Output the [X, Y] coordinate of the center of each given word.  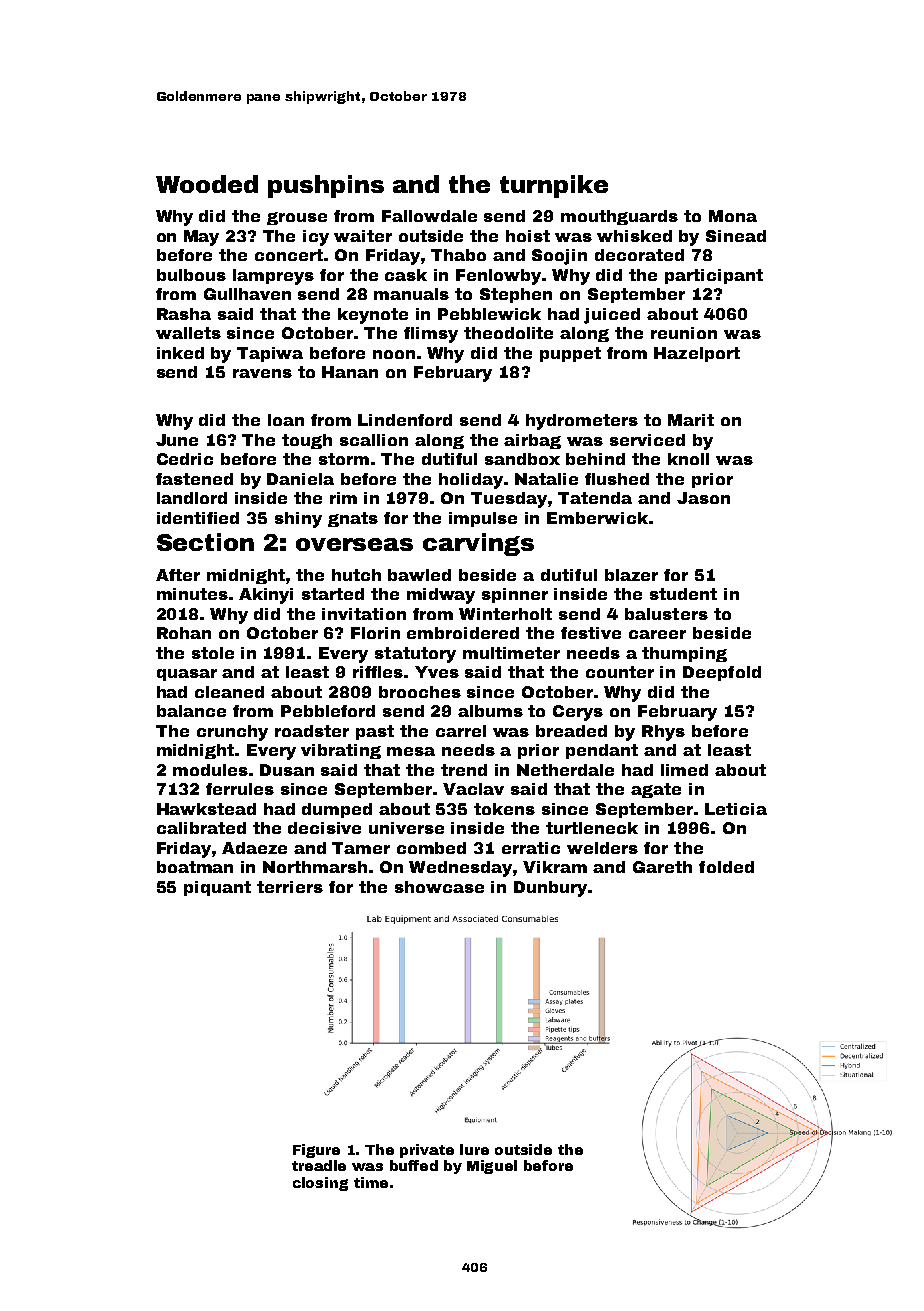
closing [320, 1184]
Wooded [207, 184]
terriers [290, 887]
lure [474, 1149]
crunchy [232, 733]
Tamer [361, 848]
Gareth [662, 867]
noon [394, 354]
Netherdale [565, 770]
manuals [411, 294]
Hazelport [697, 354]
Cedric [185, 459]
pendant [602, 751]
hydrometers [582, 422]
